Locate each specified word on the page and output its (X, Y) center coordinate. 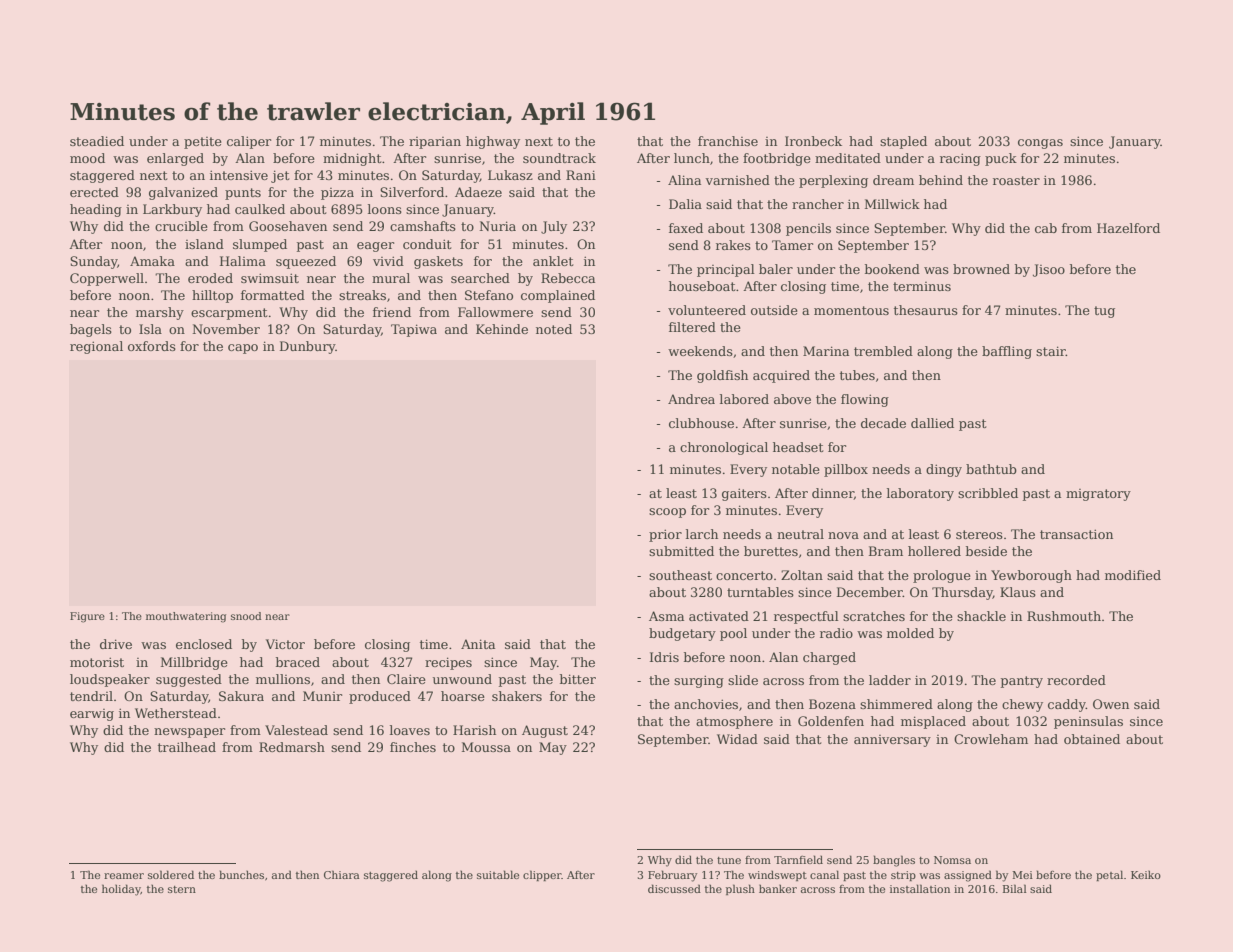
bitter (578, 679)
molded (910, 633)
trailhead (187, 747)
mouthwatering (186, 617)
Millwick (892, 204)
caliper (249, 142)
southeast (680, 575)
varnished (737, 180)
